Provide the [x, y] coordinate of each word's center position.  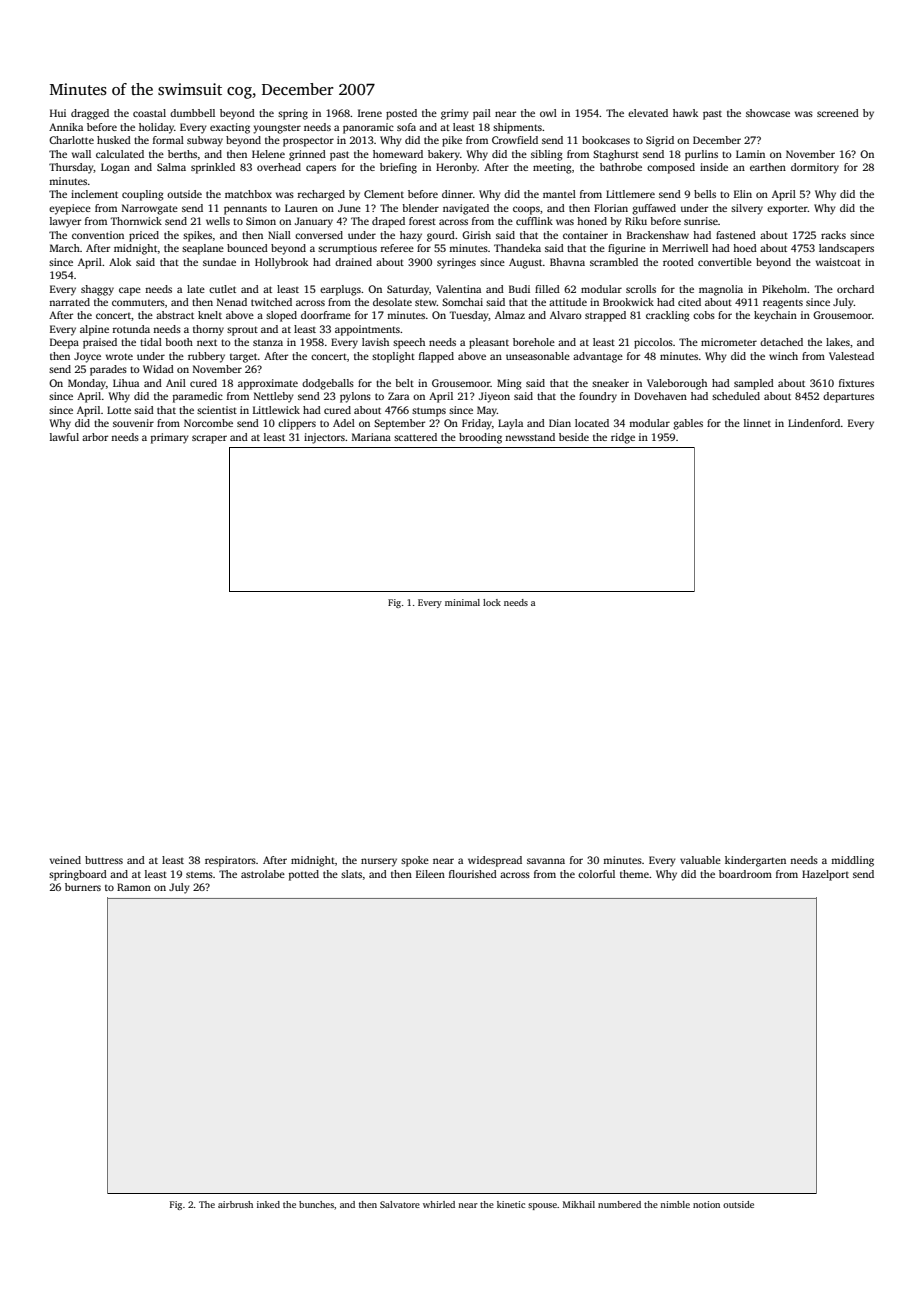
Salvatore [400, 1204]
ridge [623, 438]
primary [170, 438]
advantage [598, 357]
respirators [230, 861]
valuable [700, 860]
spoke [415, 861]
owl [548, 113]
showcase [768, 113]
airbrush [235, 1204]
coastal [149, 113]
